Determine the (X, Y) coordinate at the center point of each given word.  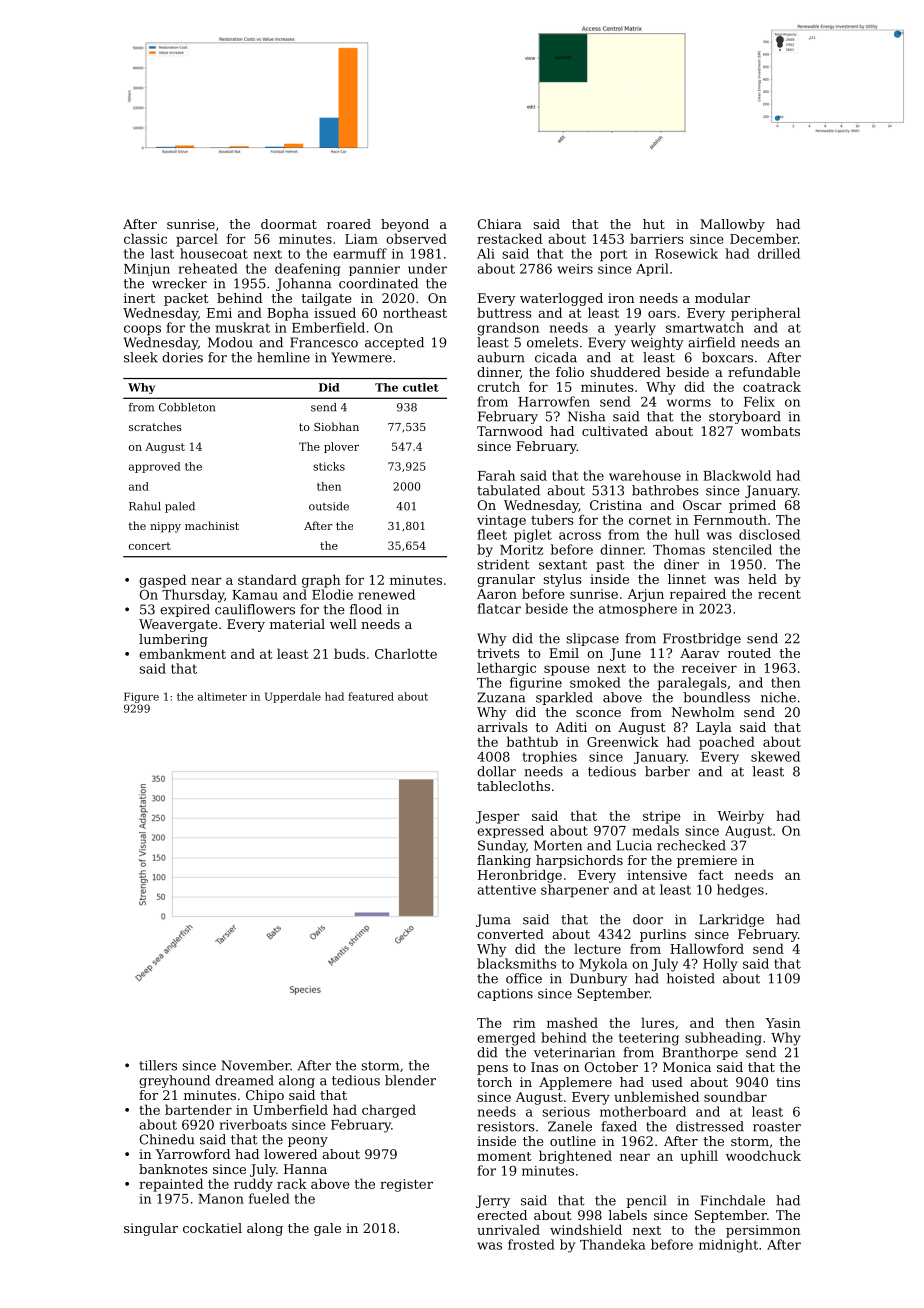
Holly (720, 965)
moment (504, 1156)
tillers (158, 1065)
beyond (405, 225)
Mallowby (732, 225)
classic (145, 238)
